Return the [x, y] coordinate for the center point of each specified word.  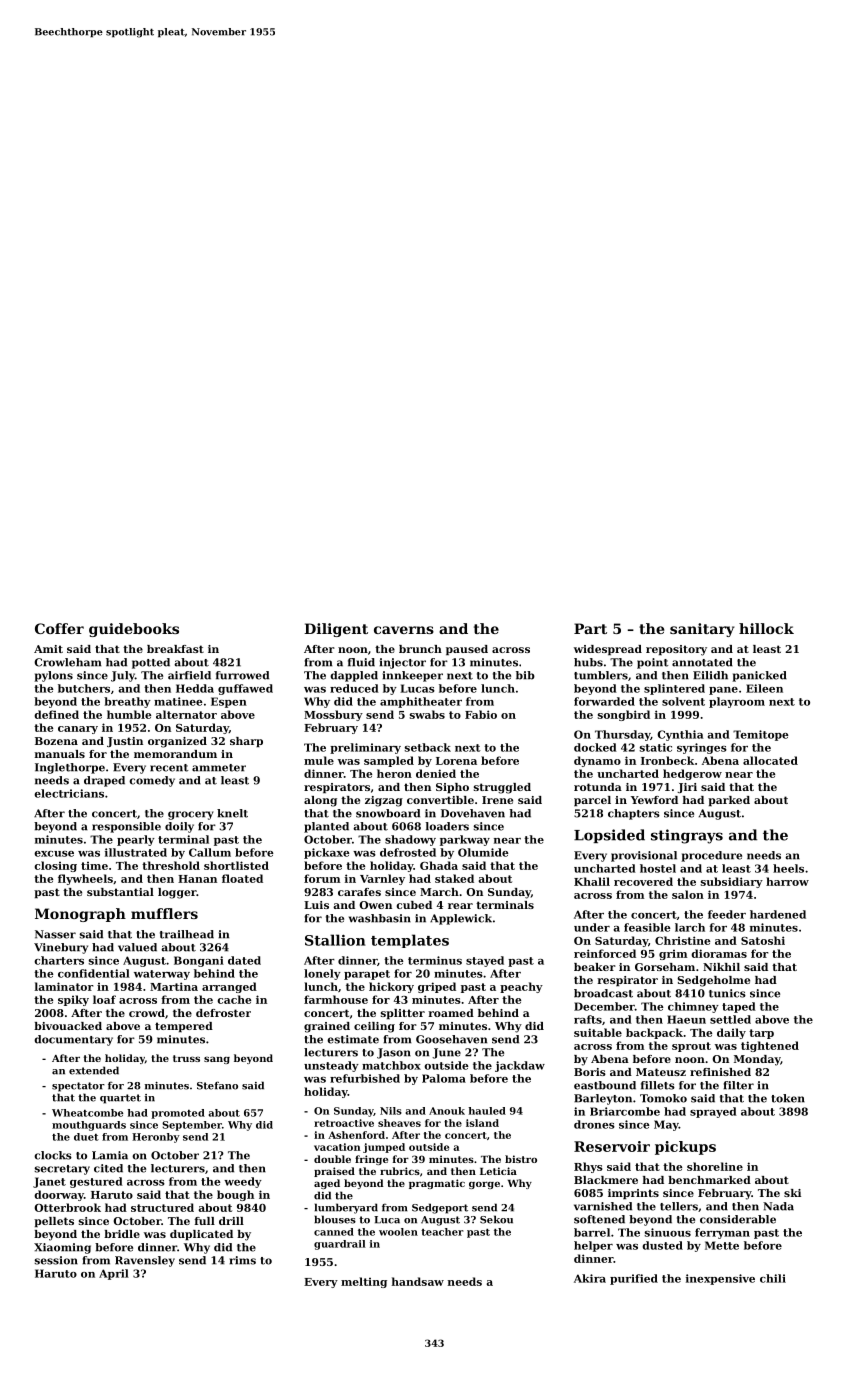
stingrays [687, 836]
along [320, 801]
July [123, 676]
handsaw [418, 1281]
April [114, 1274]
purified [634, 1279]
